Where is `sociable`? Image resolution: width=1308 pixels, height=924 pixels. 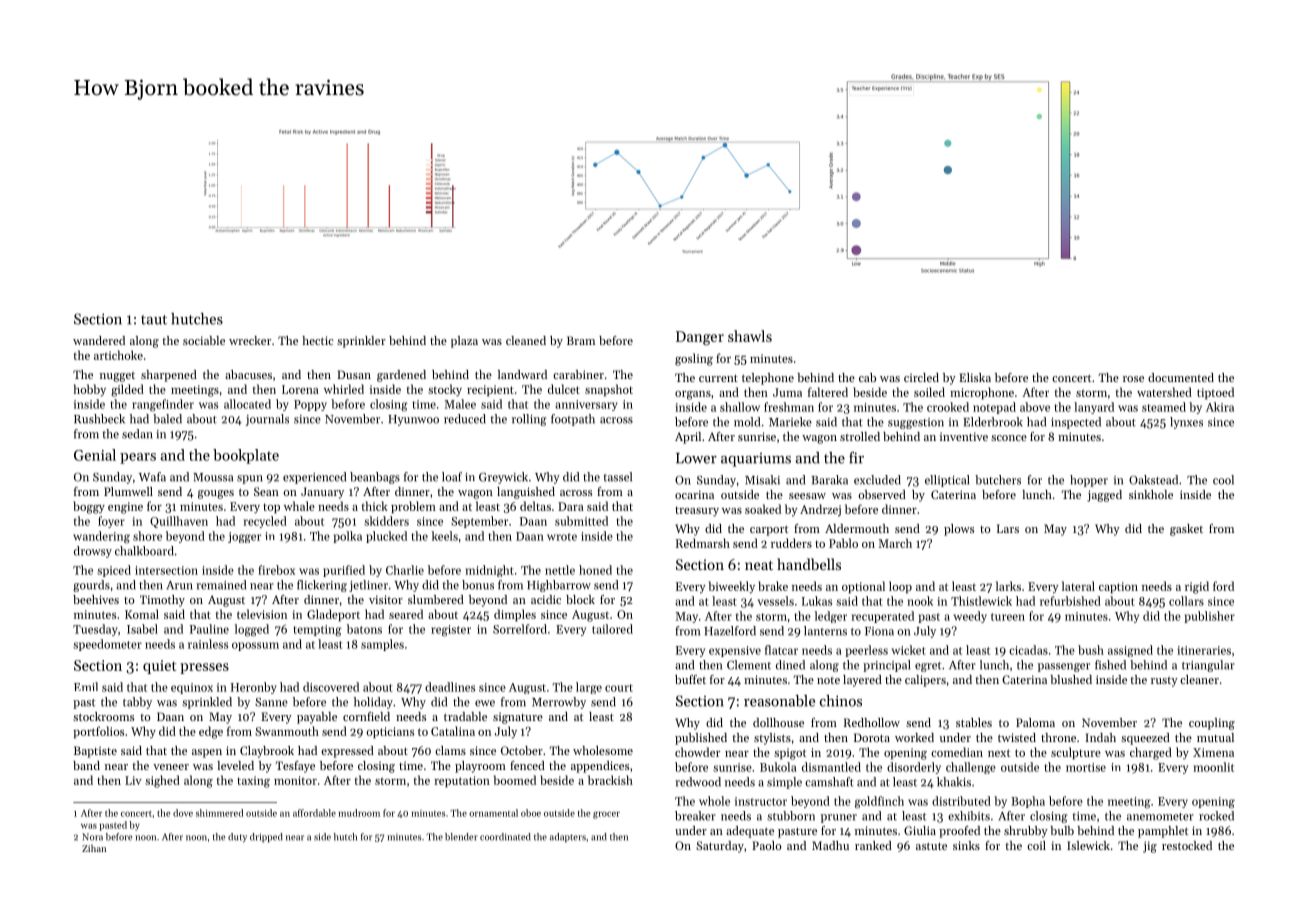 sociable is located at coordinates (204, 340).
